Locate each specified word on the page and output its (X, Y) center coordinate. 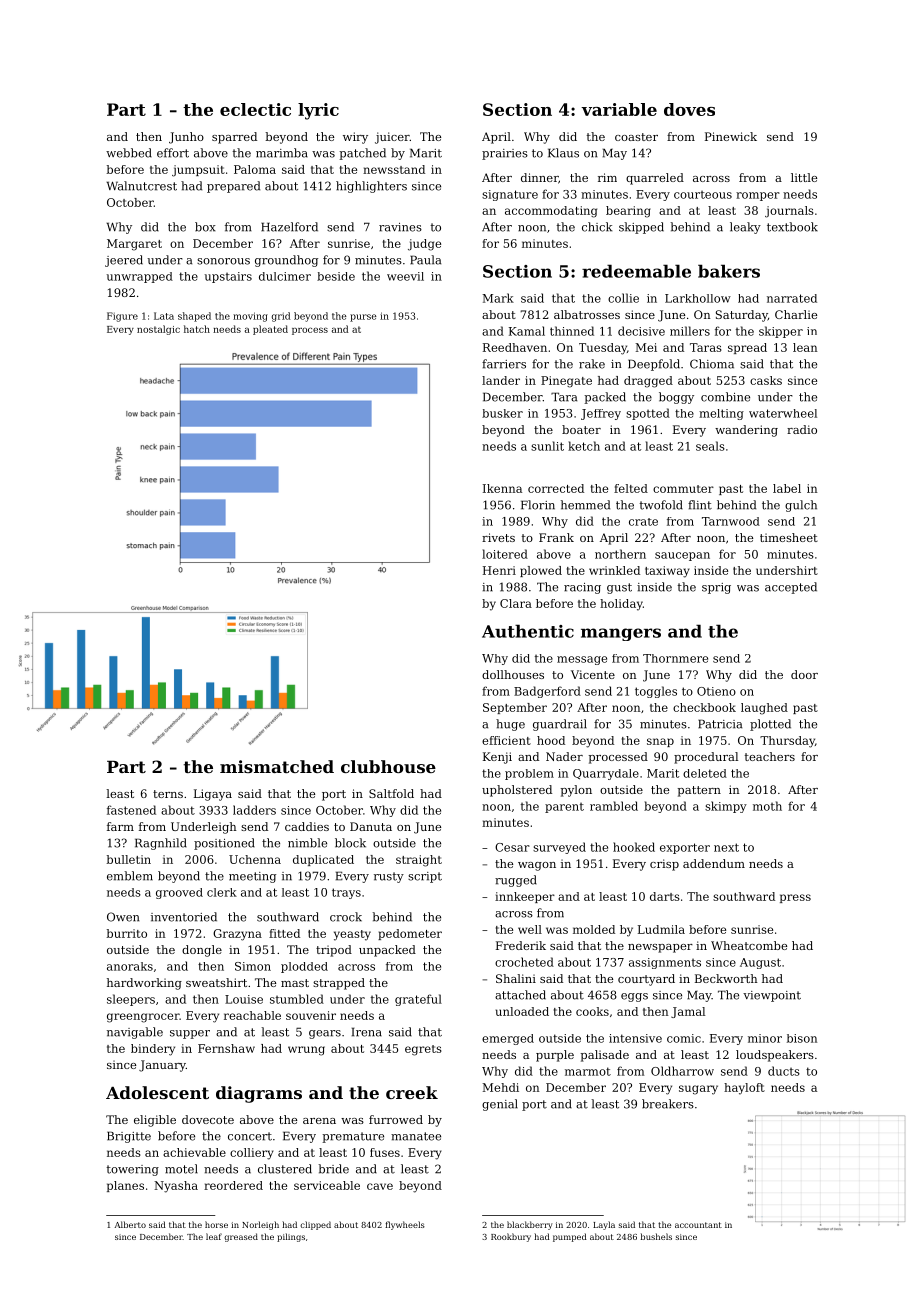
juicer (392, 138)
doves (689, 109)
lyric (318, 111)
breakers (668, 1104)
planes (125, 1186)
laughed (764, 709)
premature (353, 1137)
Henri (499, 570)
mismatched (277, 766)
